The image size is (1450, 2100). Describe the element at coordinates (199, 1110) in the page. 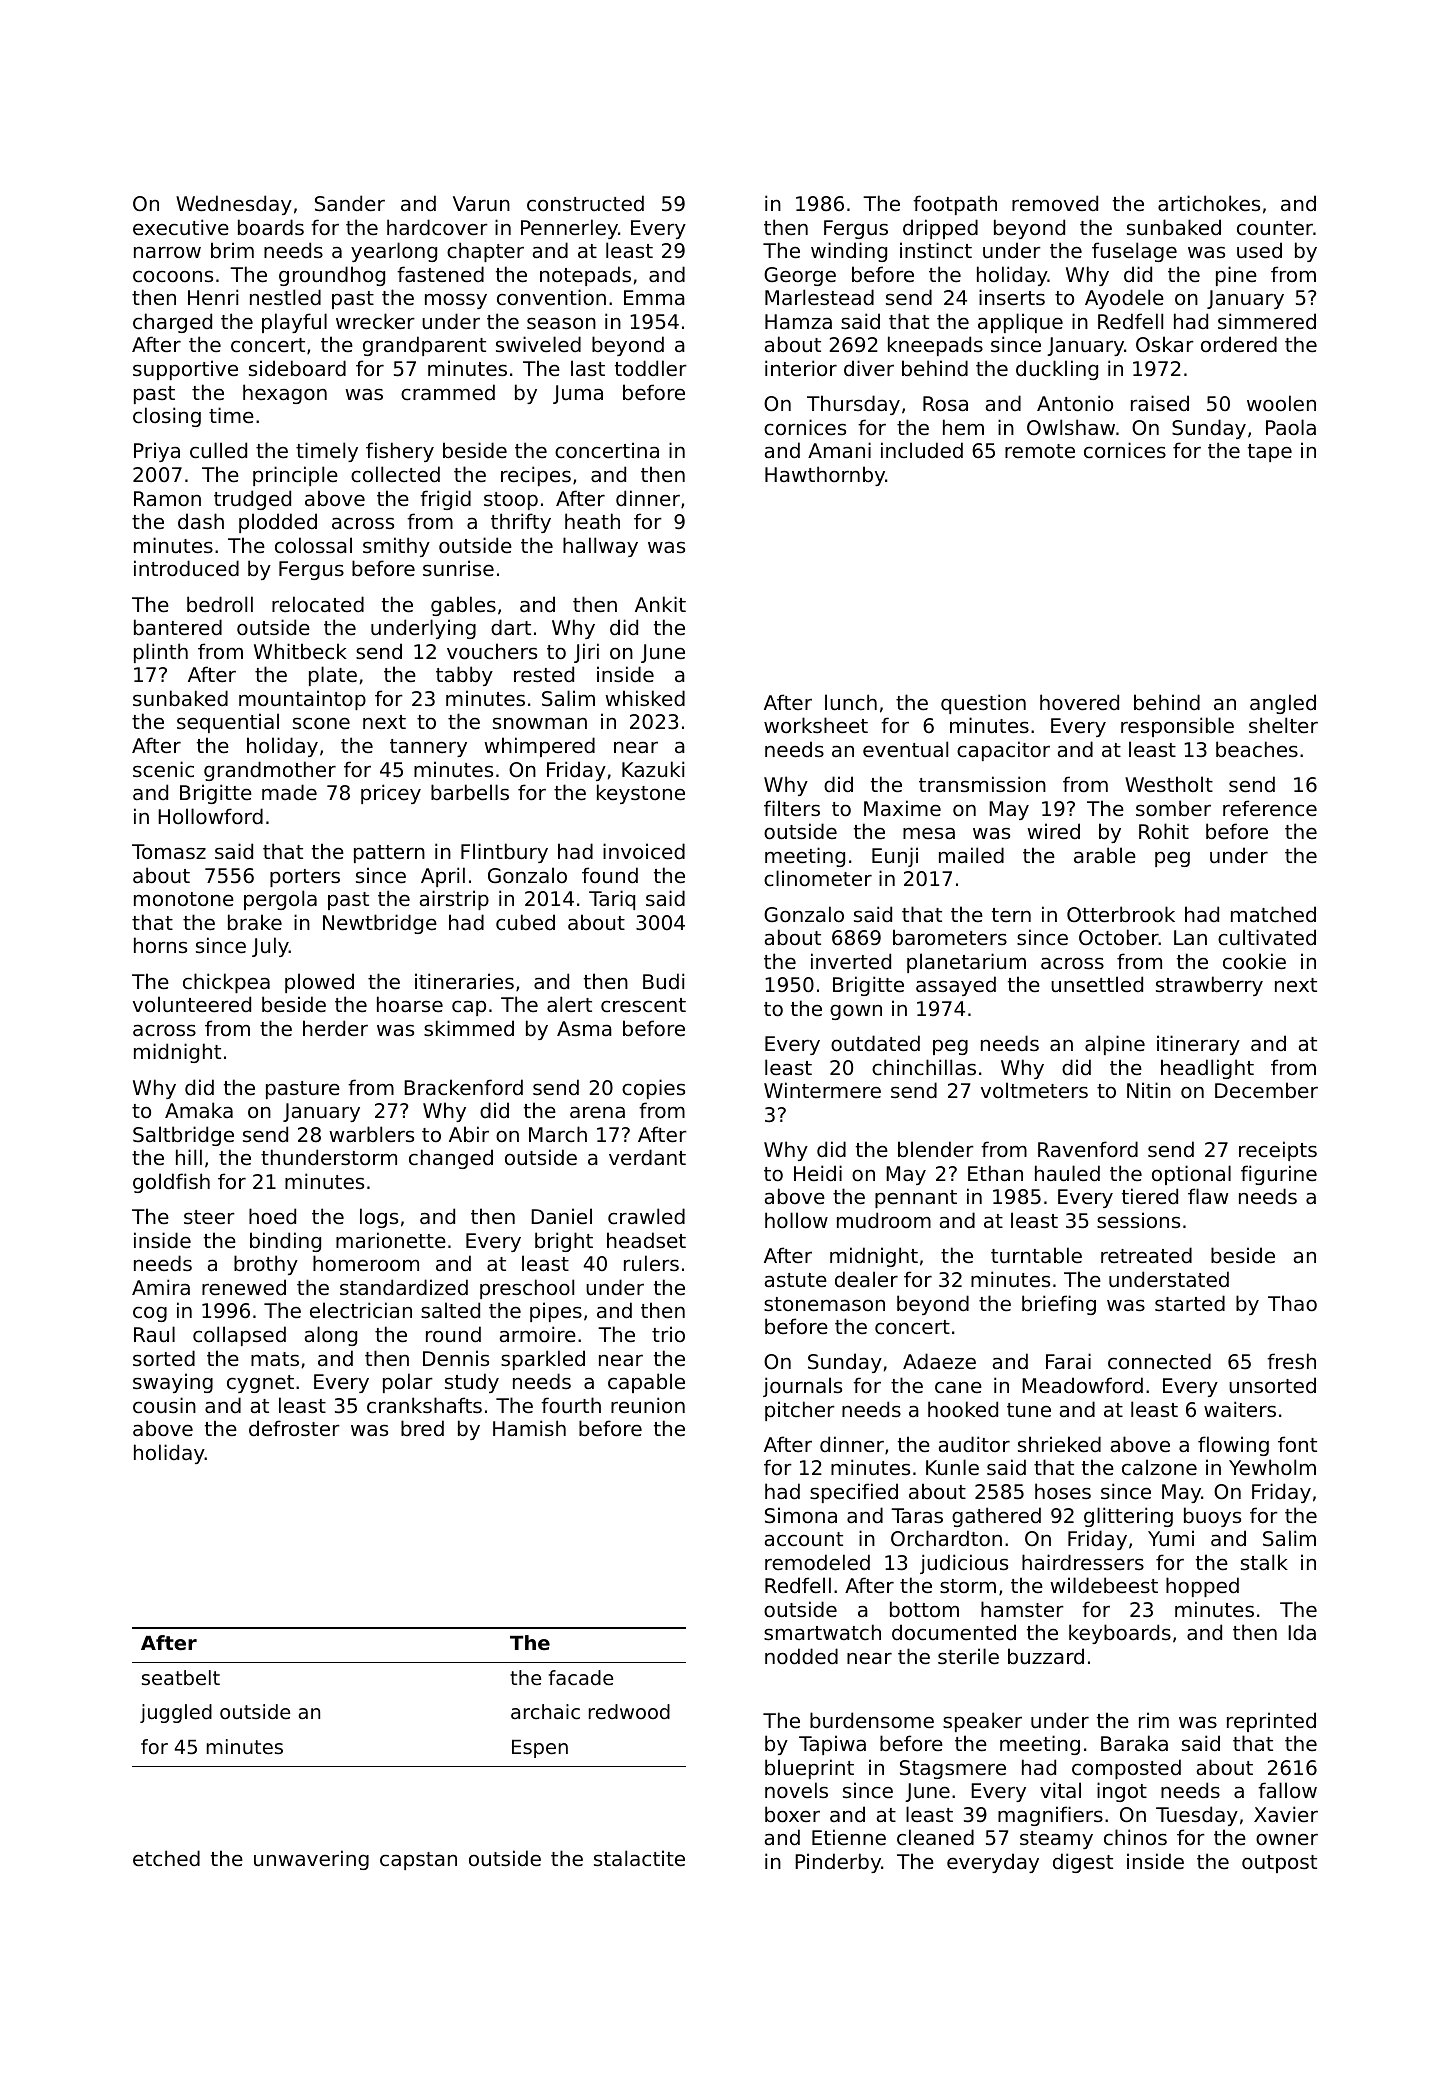

I see `Amaka` at that location.
